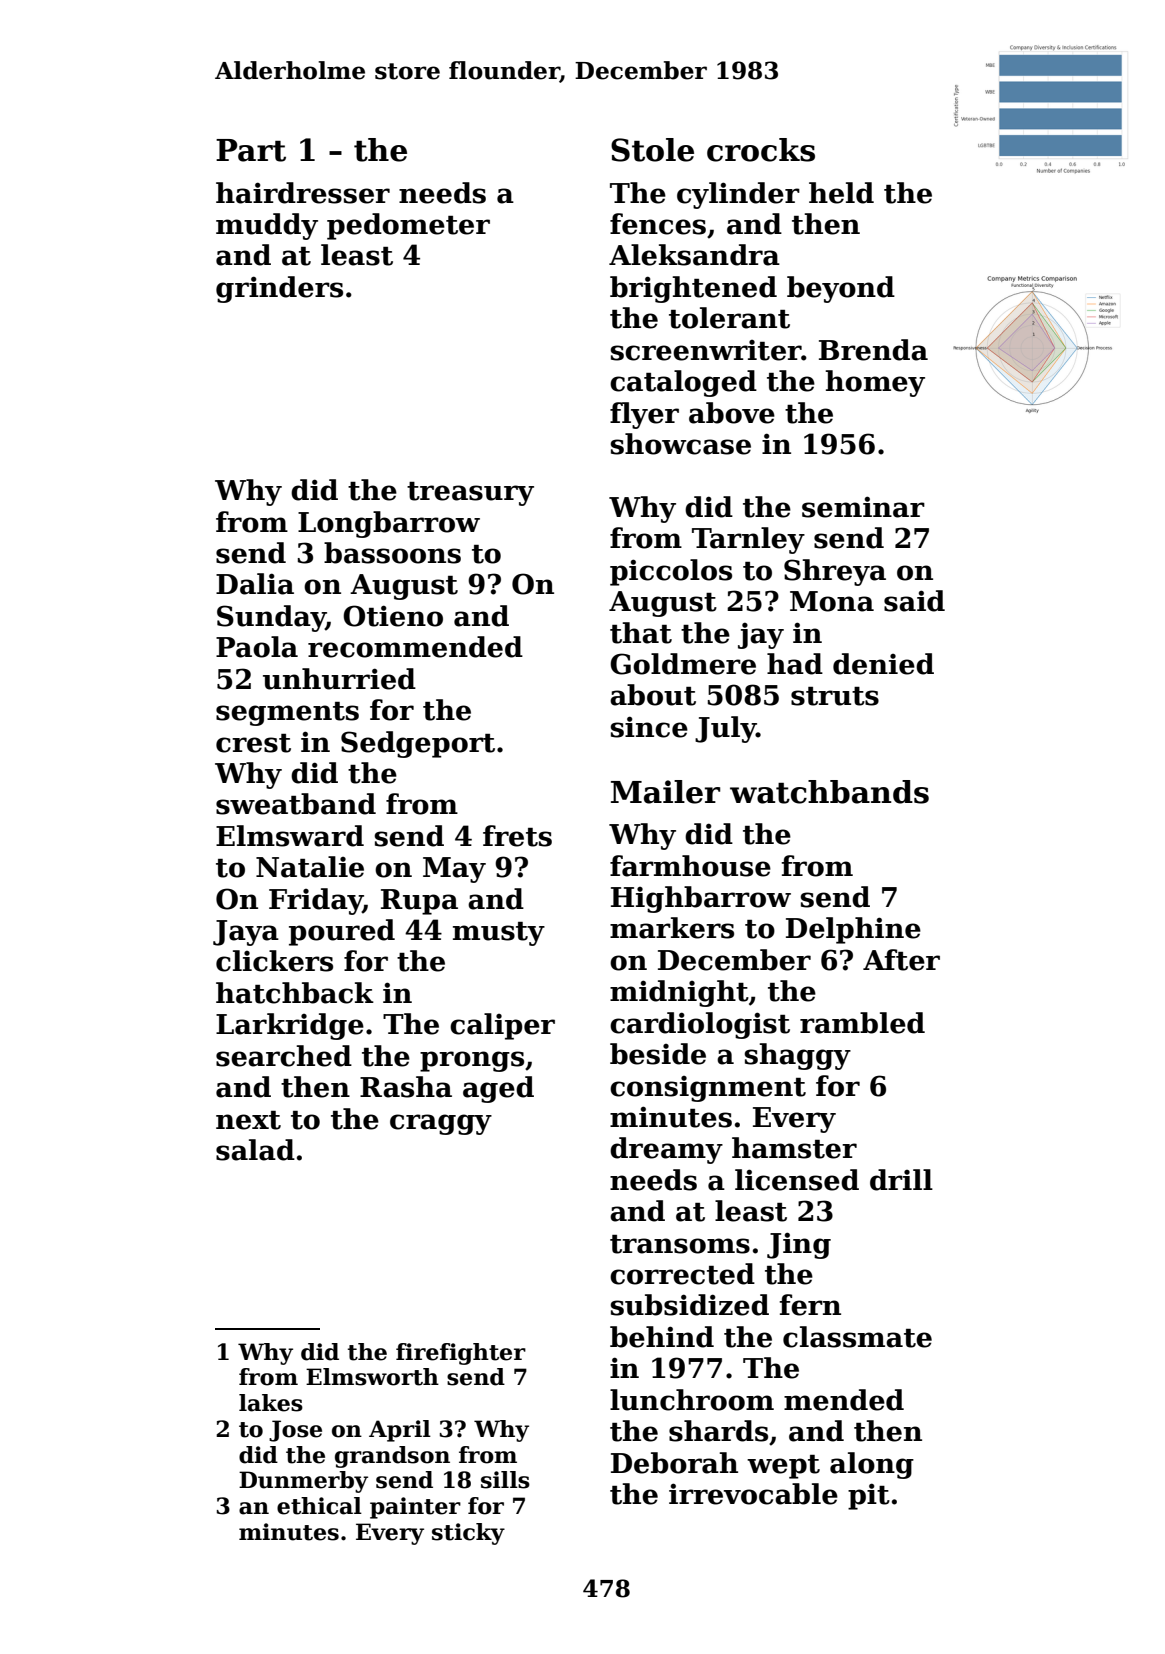 The image size is (1165, 1654). Describe the element at coordinates (470, 494) in the page. I see `treasury` at that location.
